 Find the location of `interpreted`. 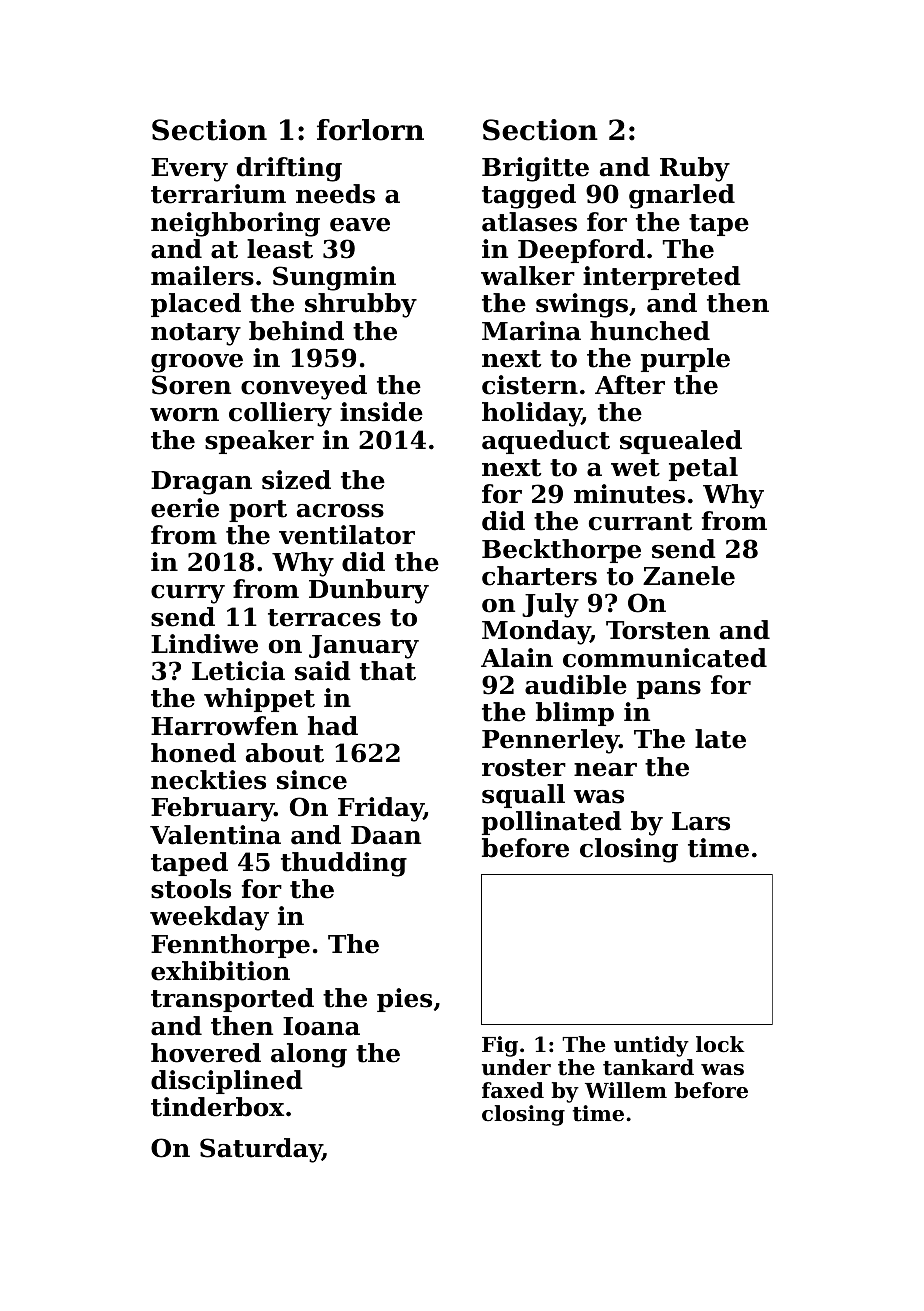

interpreted is located at coordinates (661, 278).
